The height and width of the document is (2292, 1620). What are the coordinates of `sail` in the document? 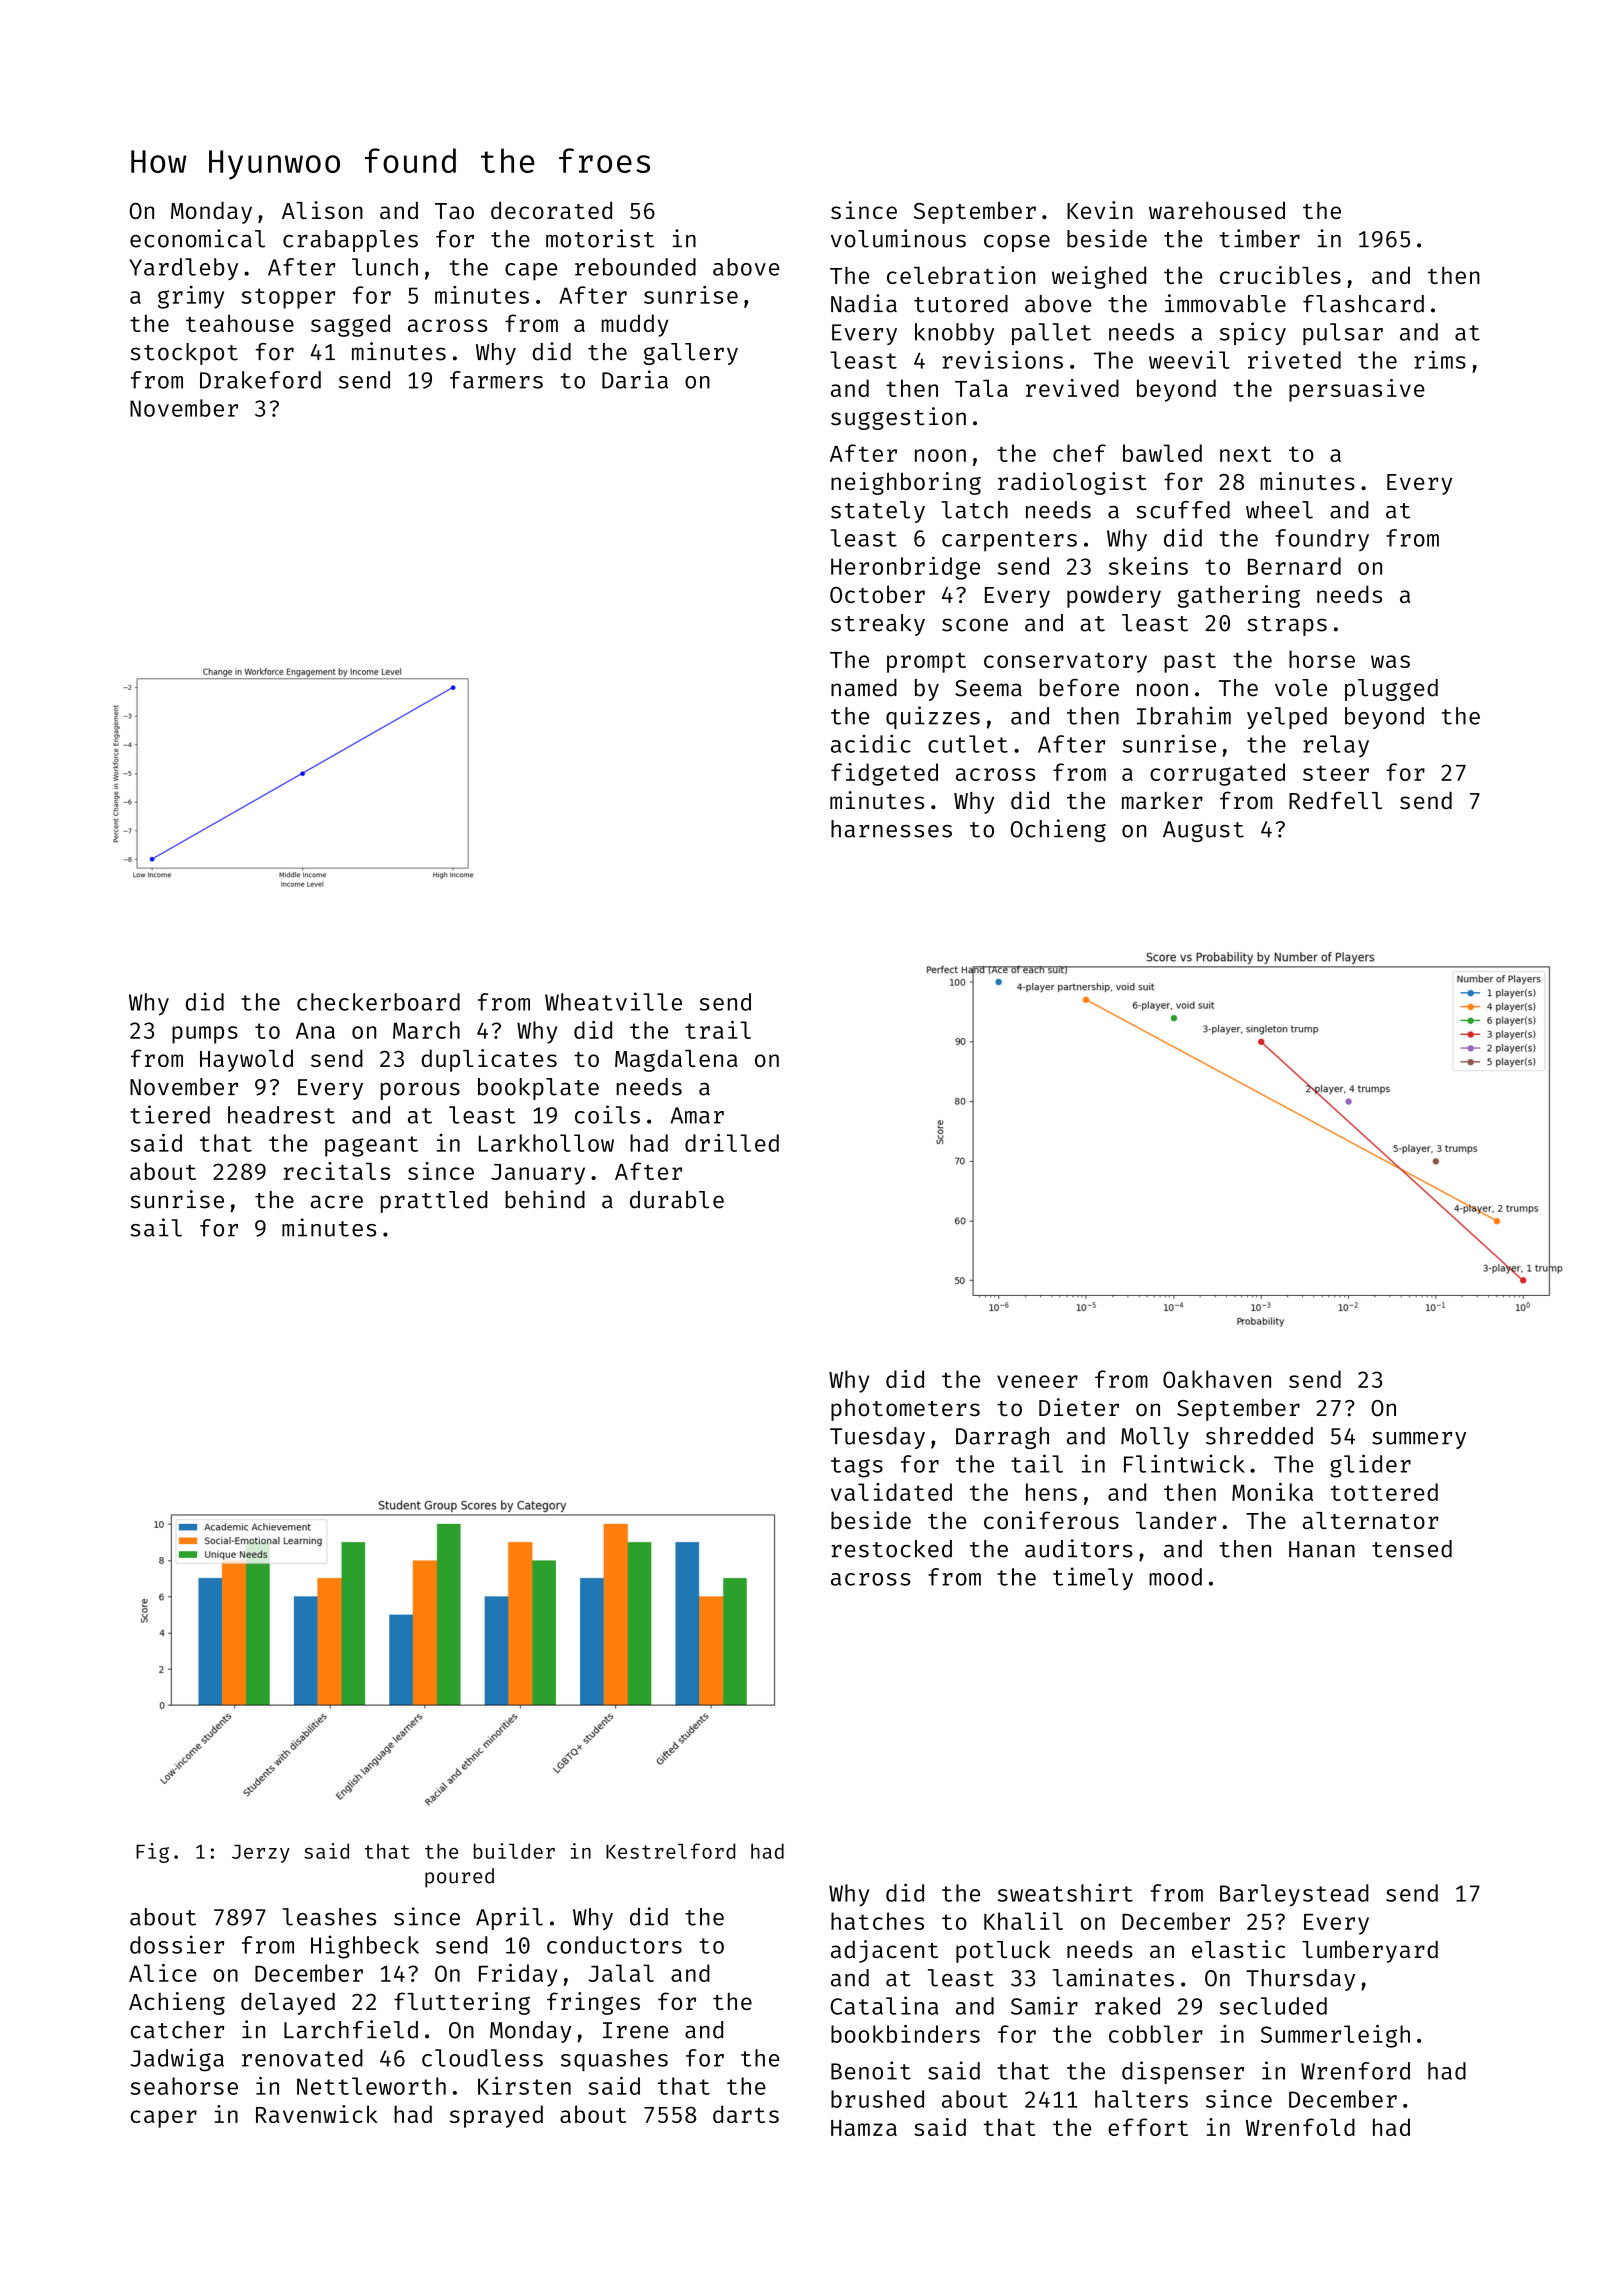 It's located at (156, 1227).
